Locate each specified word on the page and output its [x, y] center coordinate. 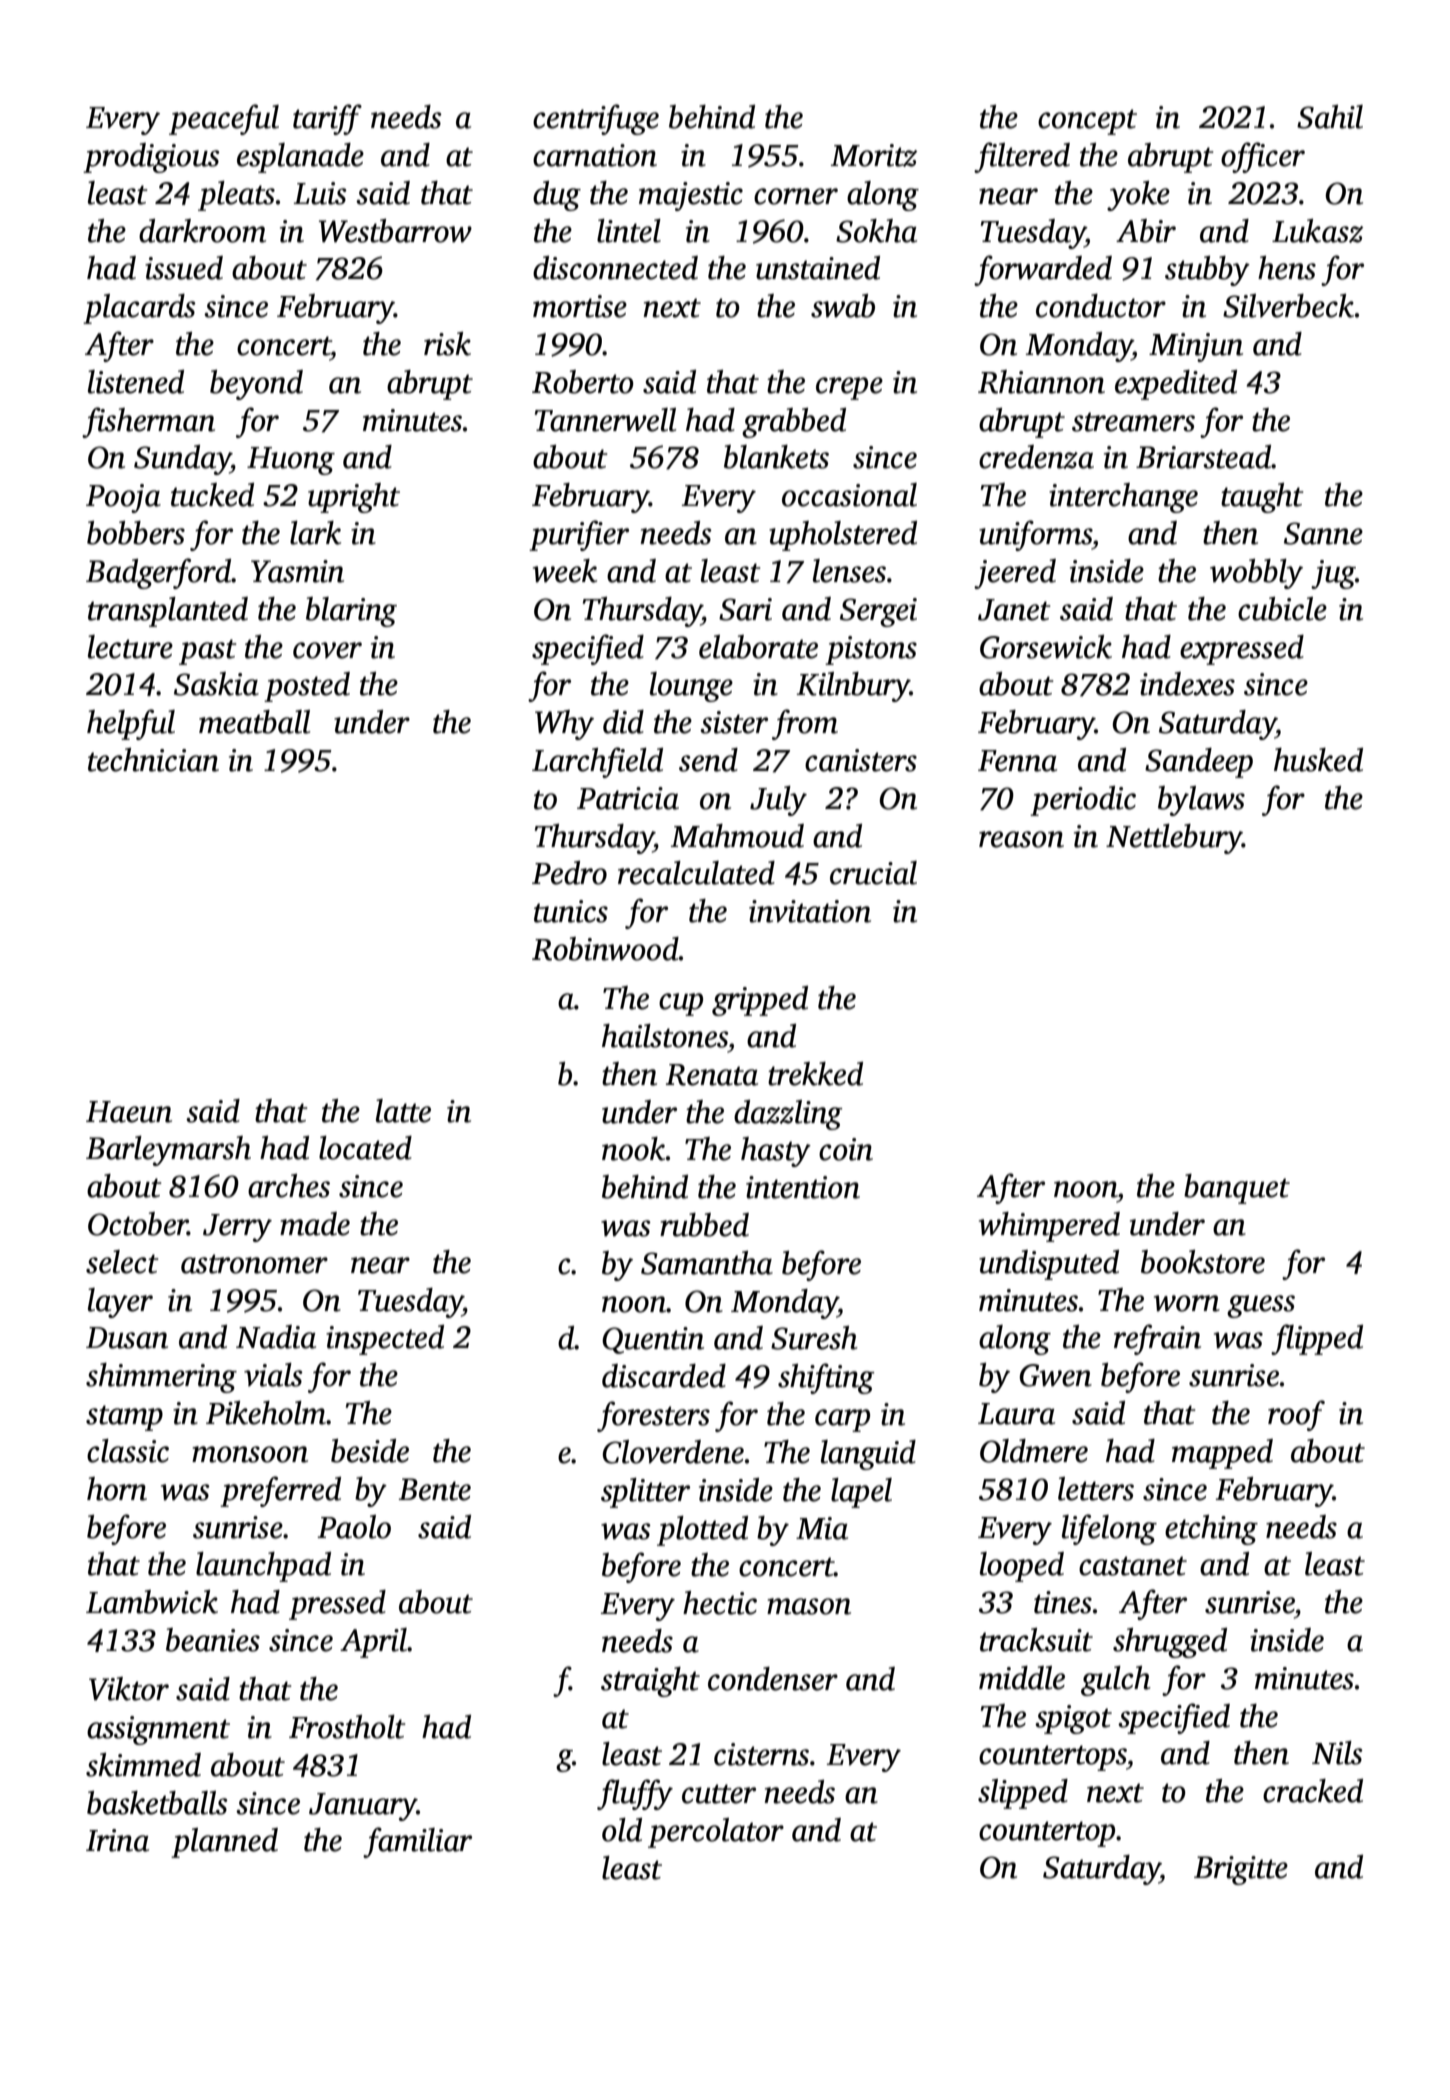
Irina [117, 1840]
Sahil [1330, 117]
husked [1318, 760]
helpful [131, 724]
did [623, 722]
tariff [327, 119]
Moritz [874, 155]
